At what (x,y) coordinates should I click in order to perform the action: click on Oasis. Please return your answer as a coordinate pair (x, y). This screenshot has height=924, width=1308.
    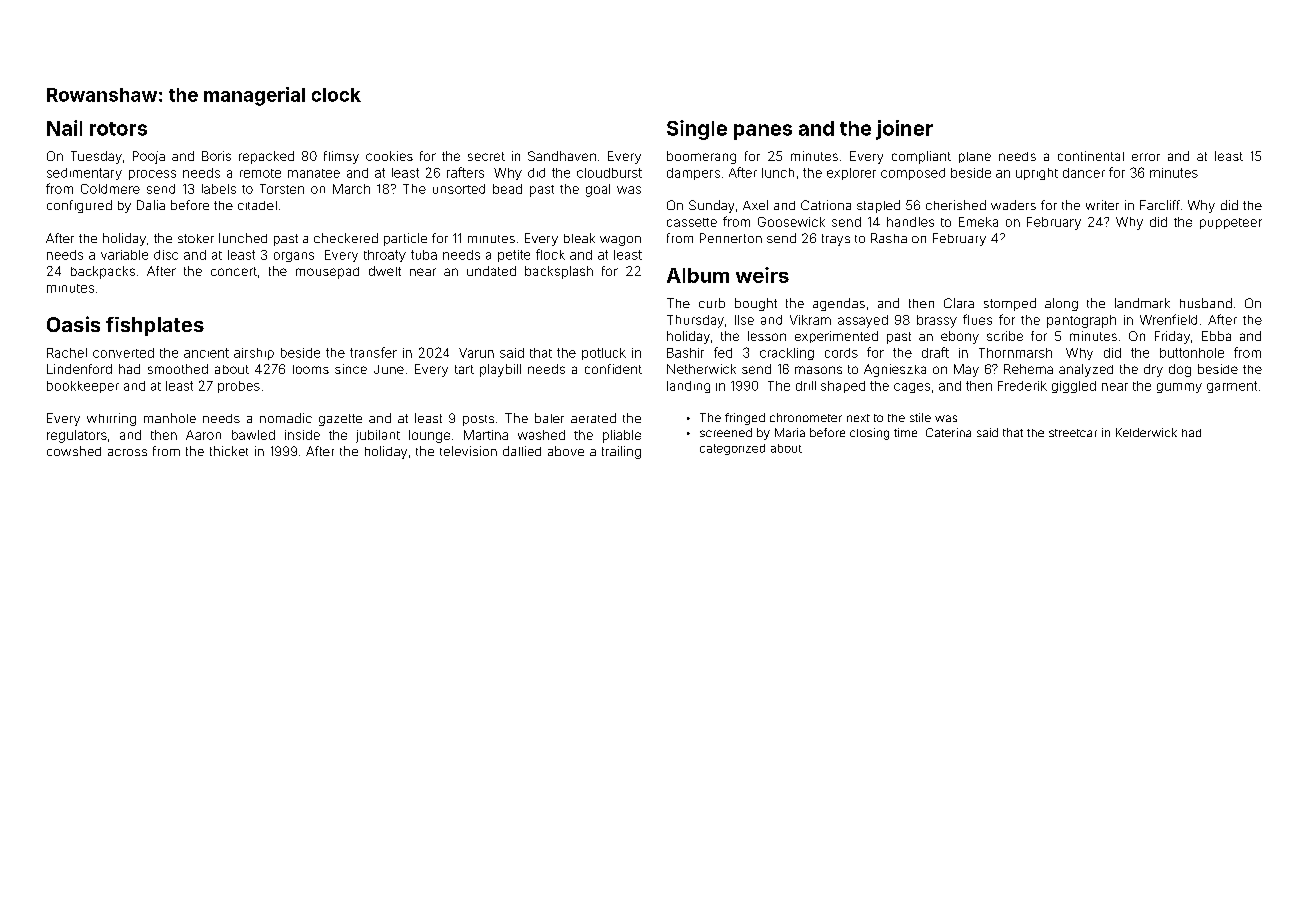
    Looking at the image, I should click on (73, 324).
